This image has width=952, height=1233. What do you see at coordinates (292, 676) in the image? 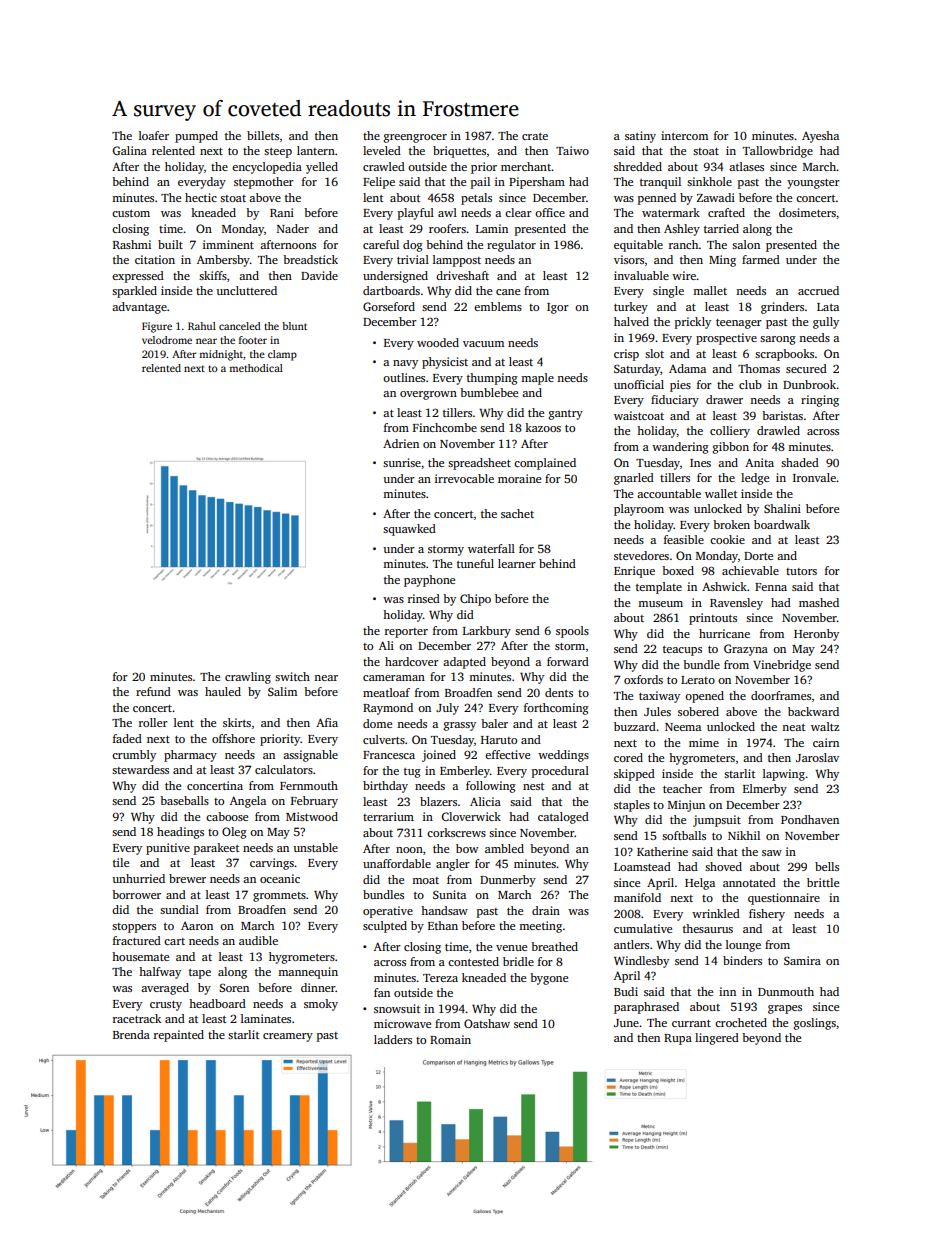
I see `switch` at bounding box center [292, 676].
